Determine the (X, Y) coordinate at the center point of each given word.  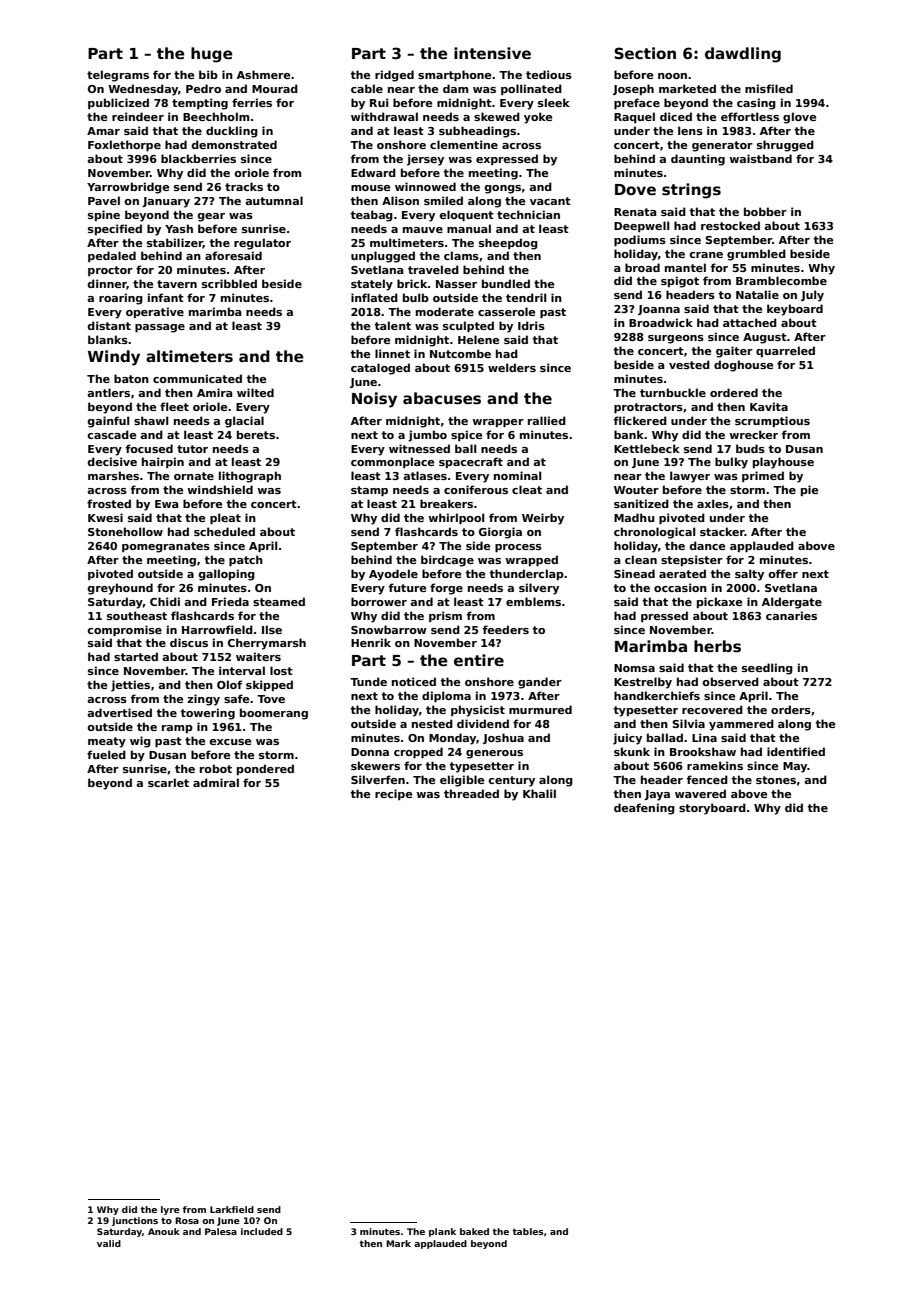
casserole (506, 311)
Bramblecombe (781, 280)
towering (207, 714)
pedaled (112, 256)
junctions (135, 1221)
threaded (471, 793)
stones (776, 780)
